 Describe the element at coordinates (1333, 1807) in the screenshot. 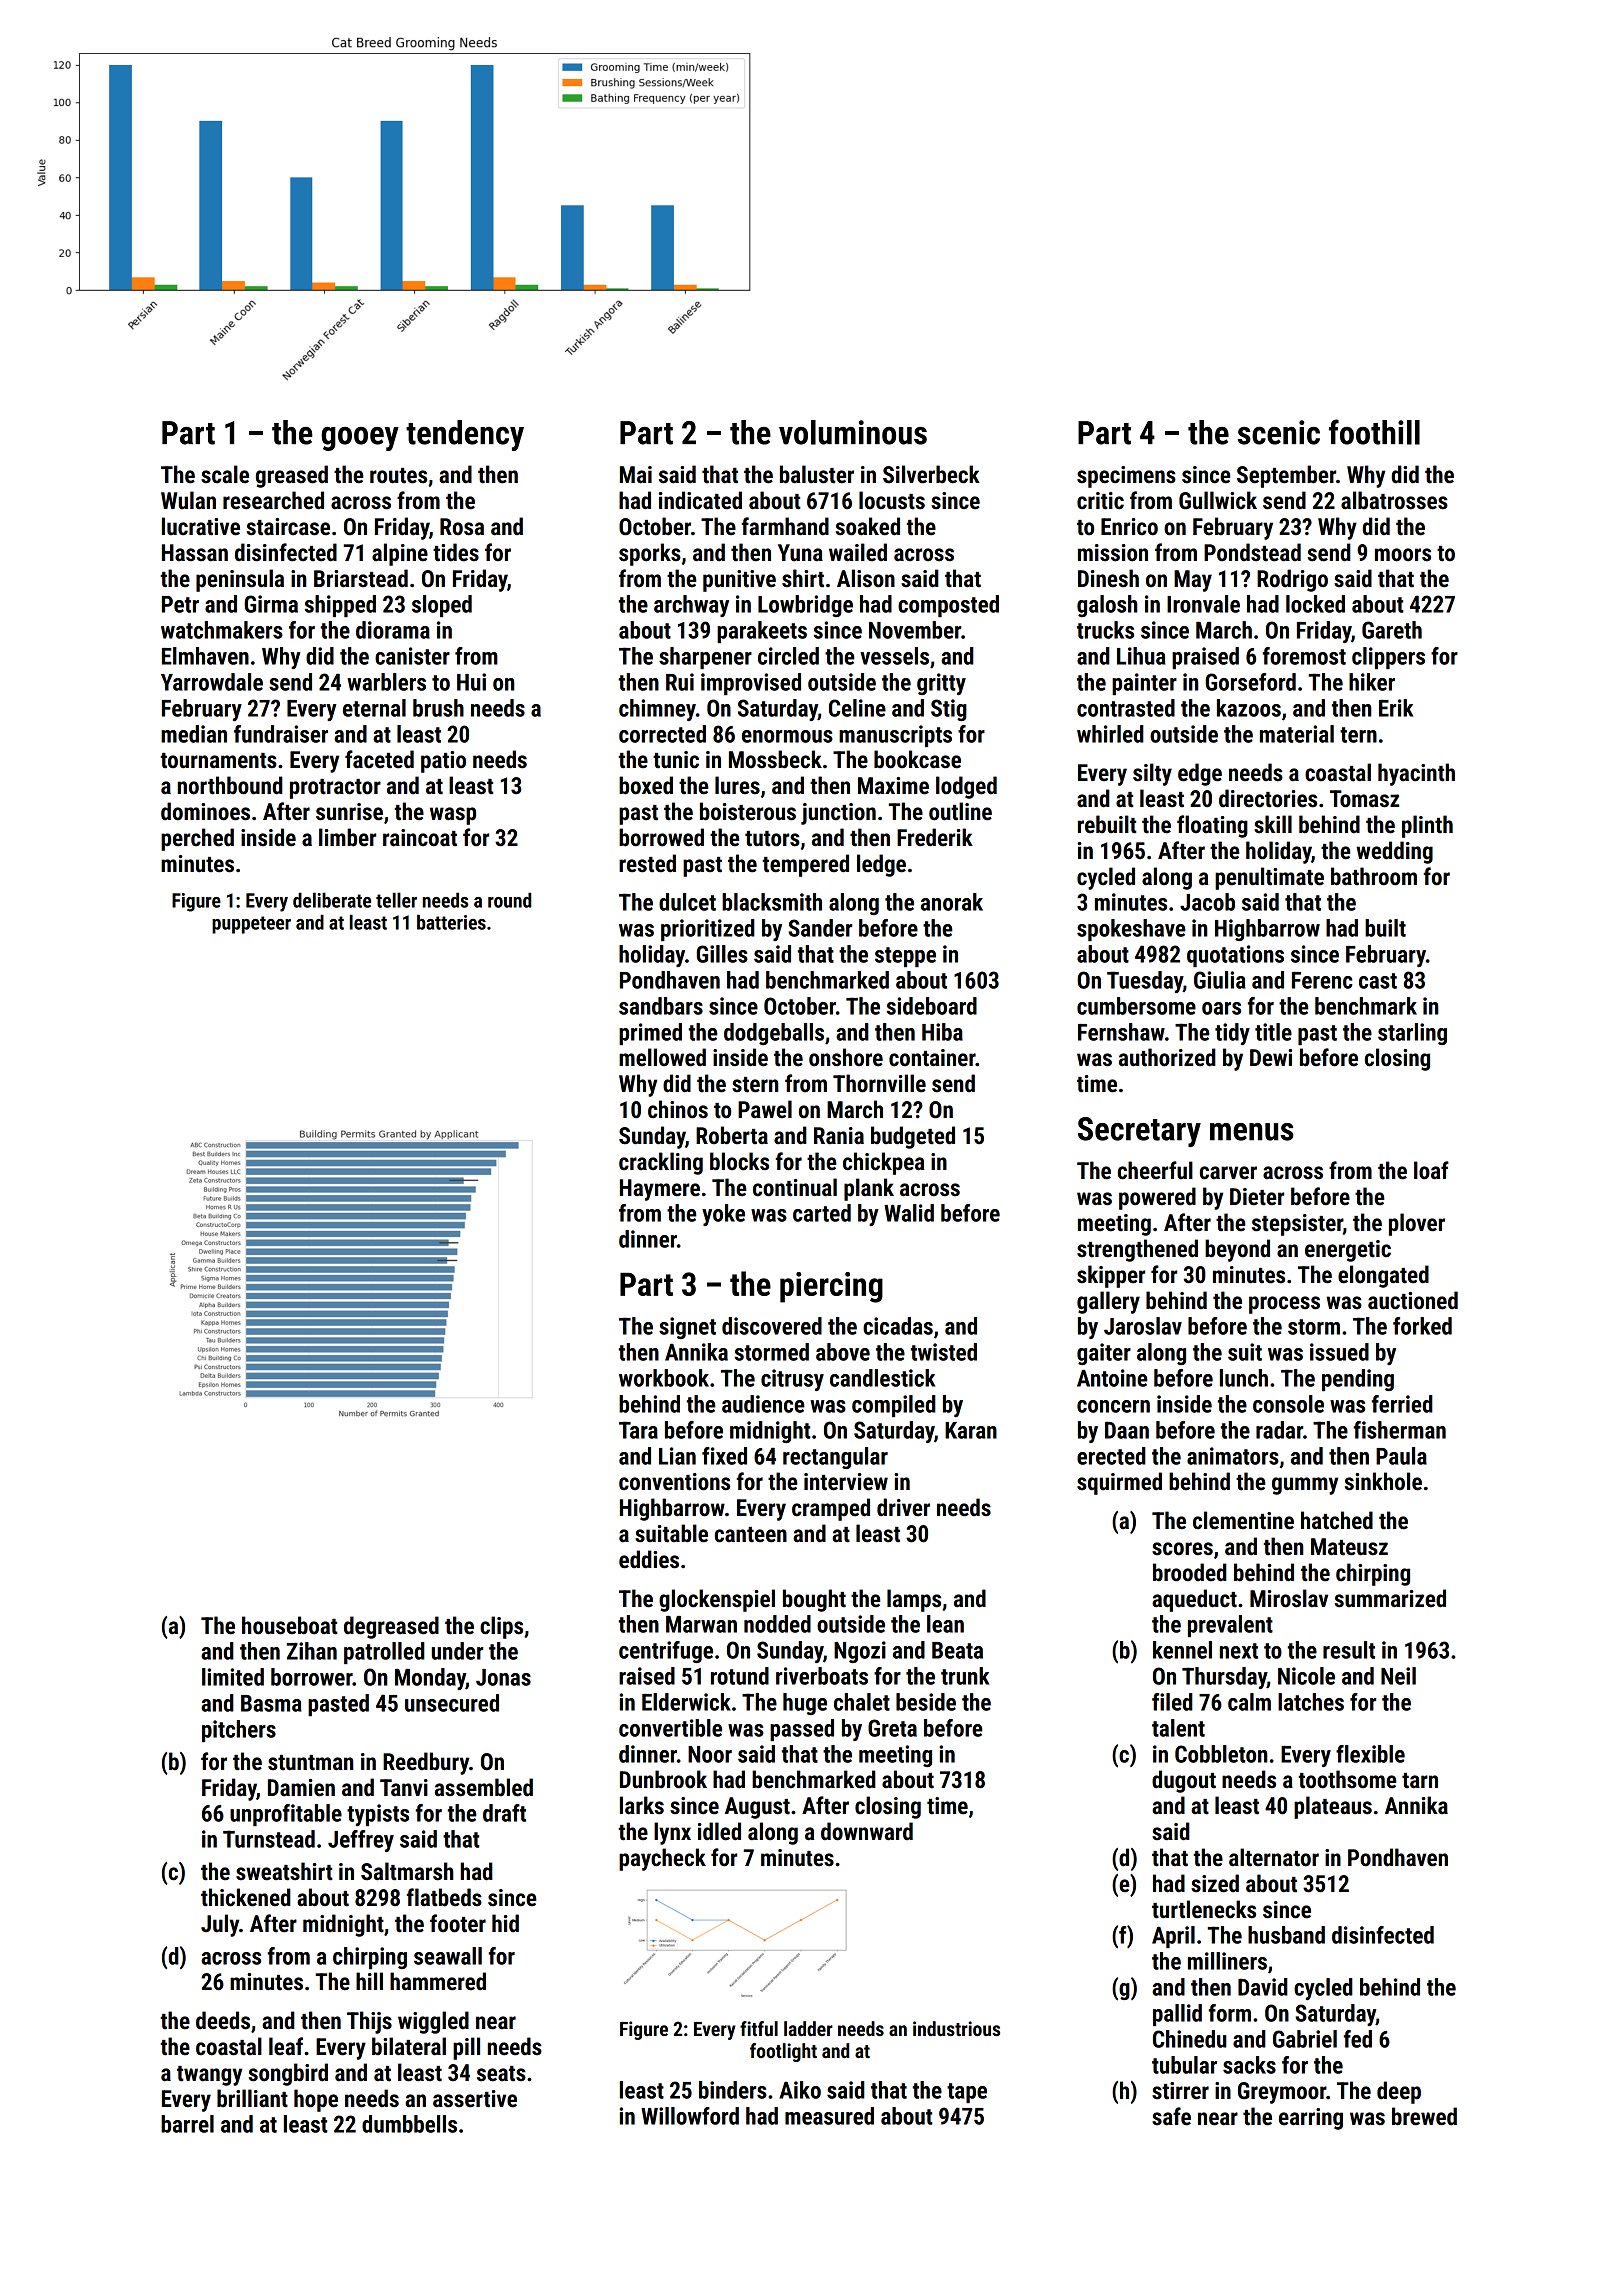

I see `plateaus` at that location.
